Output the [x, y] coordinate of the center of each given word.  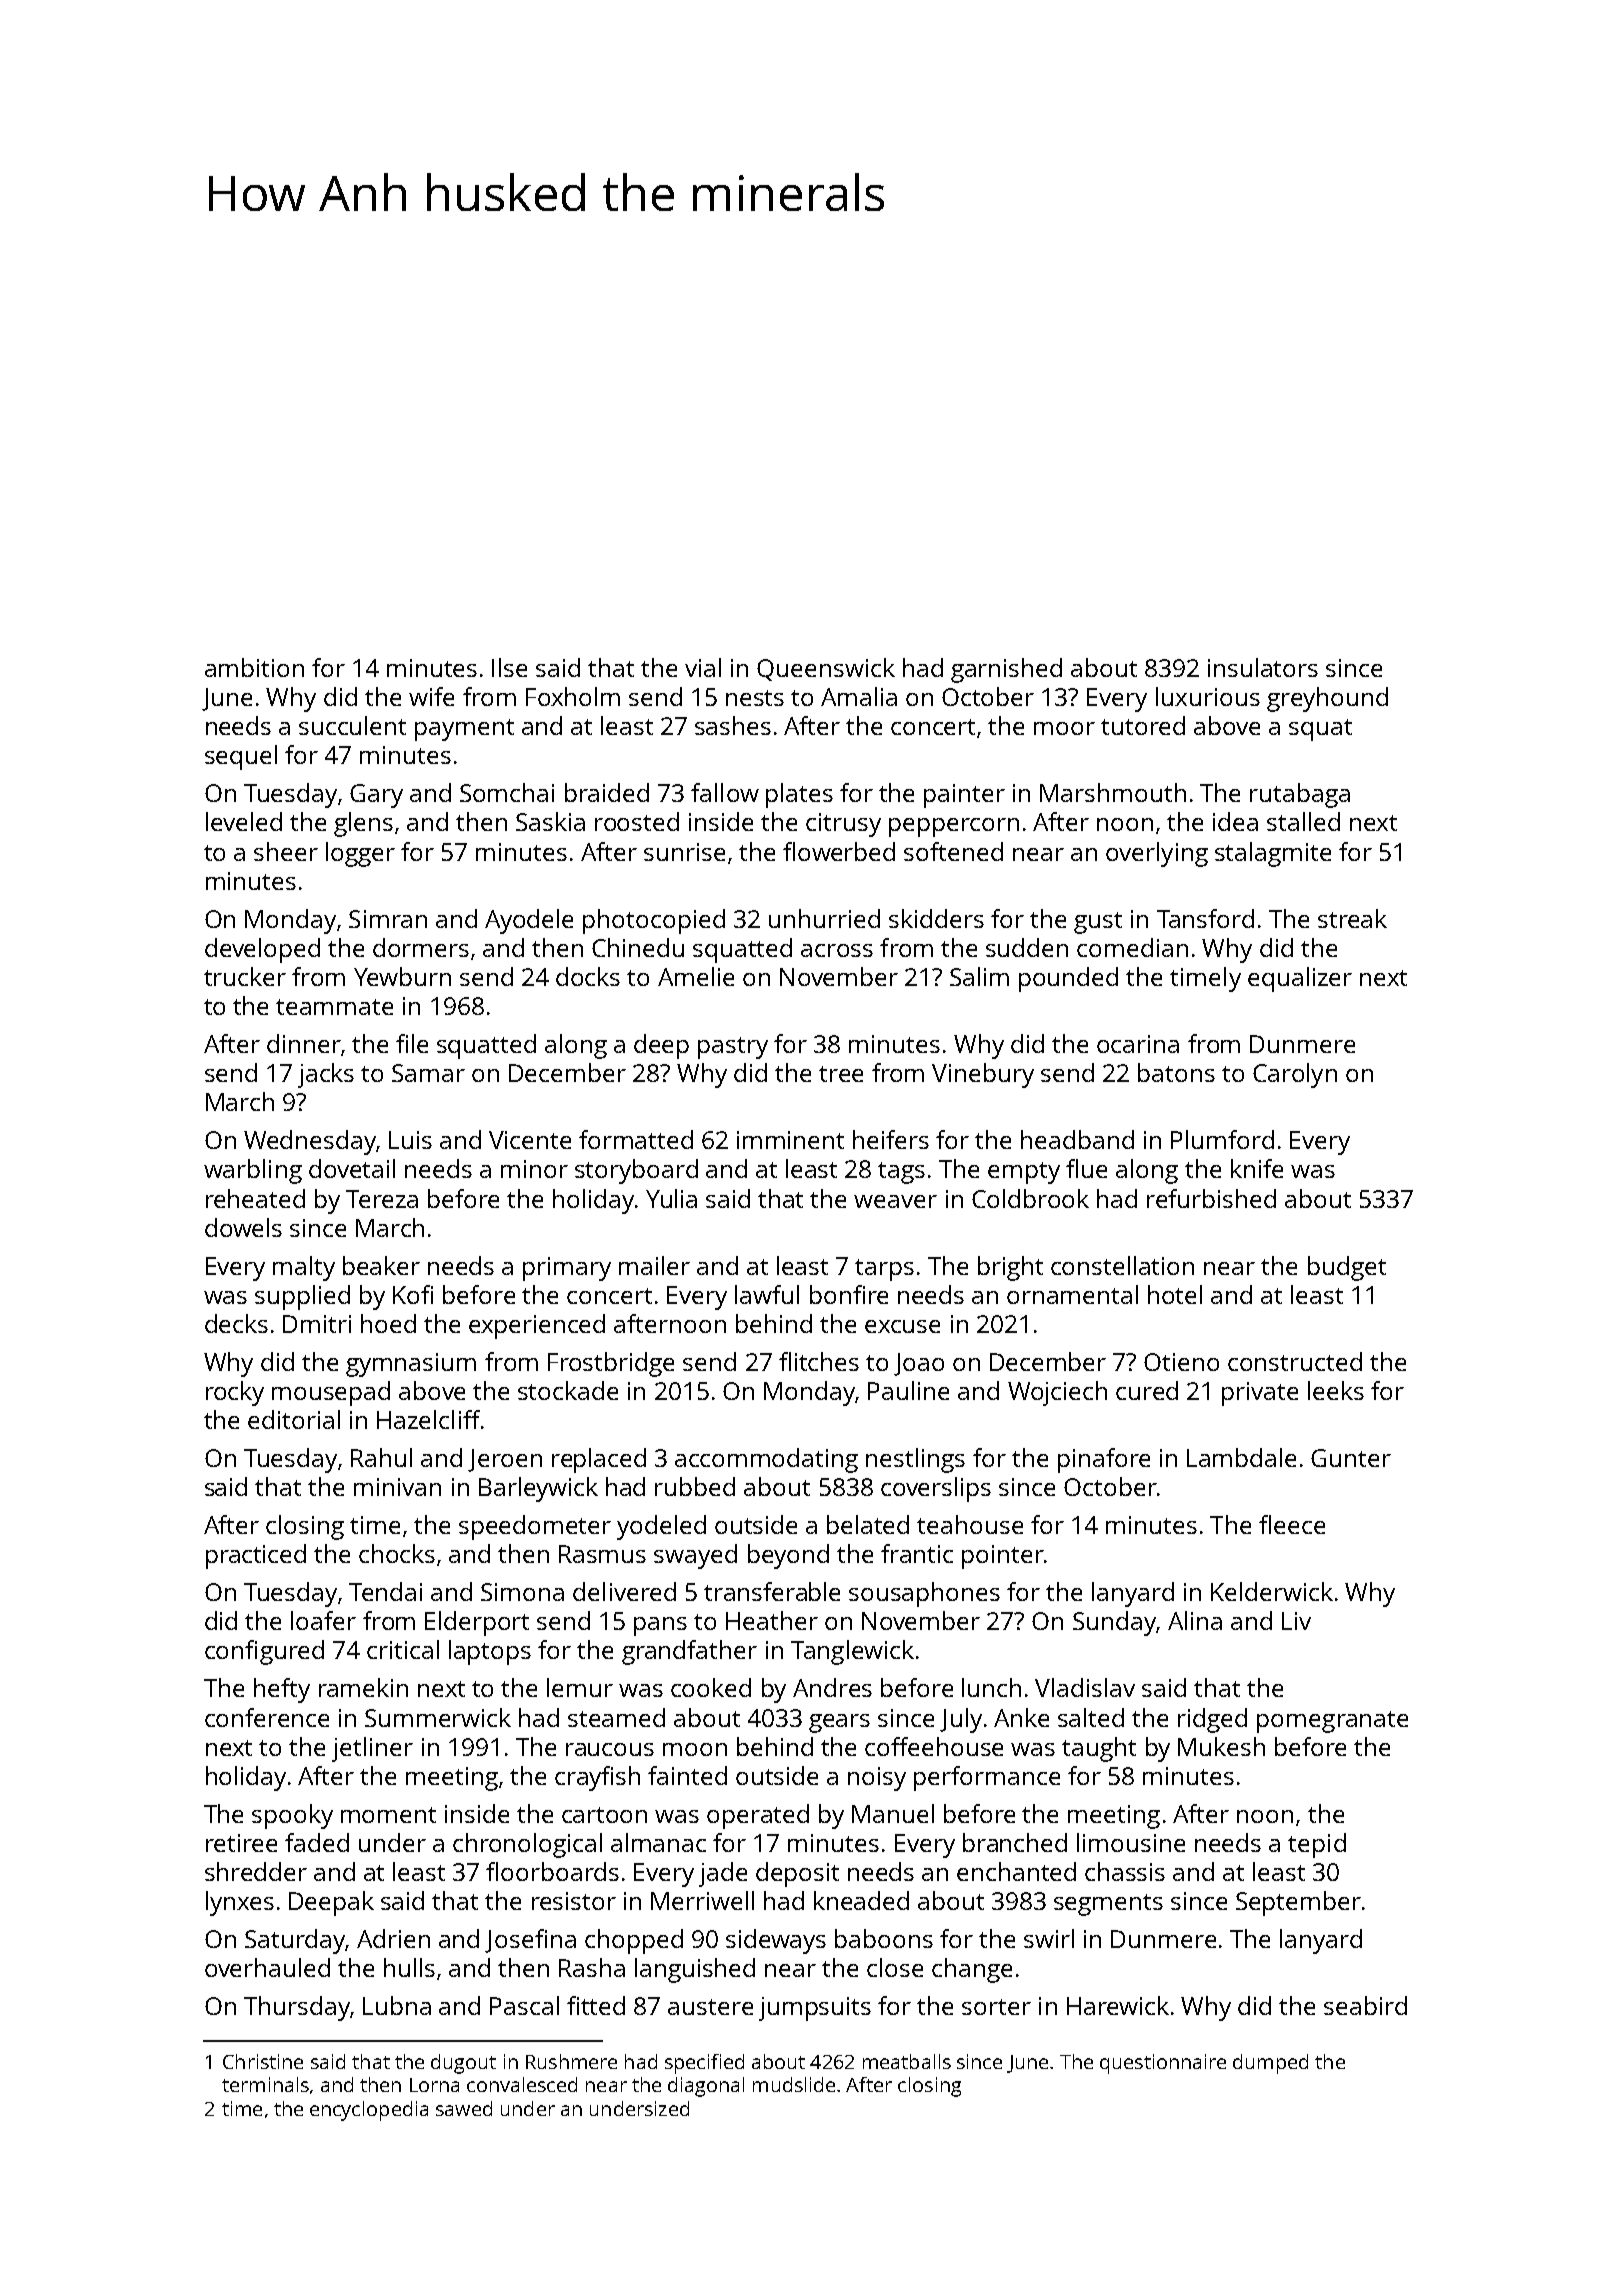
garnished [1006, 670]
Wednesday [310, 1142]
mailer [654, 1265]
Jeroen [505, 1460]
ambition [254, 667]
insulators [1263, 667]
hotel [1175, 1294]
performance [987, 1778]
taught [1099, 1749]
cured [1147, 1390]
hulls [409, 1967]
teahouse [970, 1524]
